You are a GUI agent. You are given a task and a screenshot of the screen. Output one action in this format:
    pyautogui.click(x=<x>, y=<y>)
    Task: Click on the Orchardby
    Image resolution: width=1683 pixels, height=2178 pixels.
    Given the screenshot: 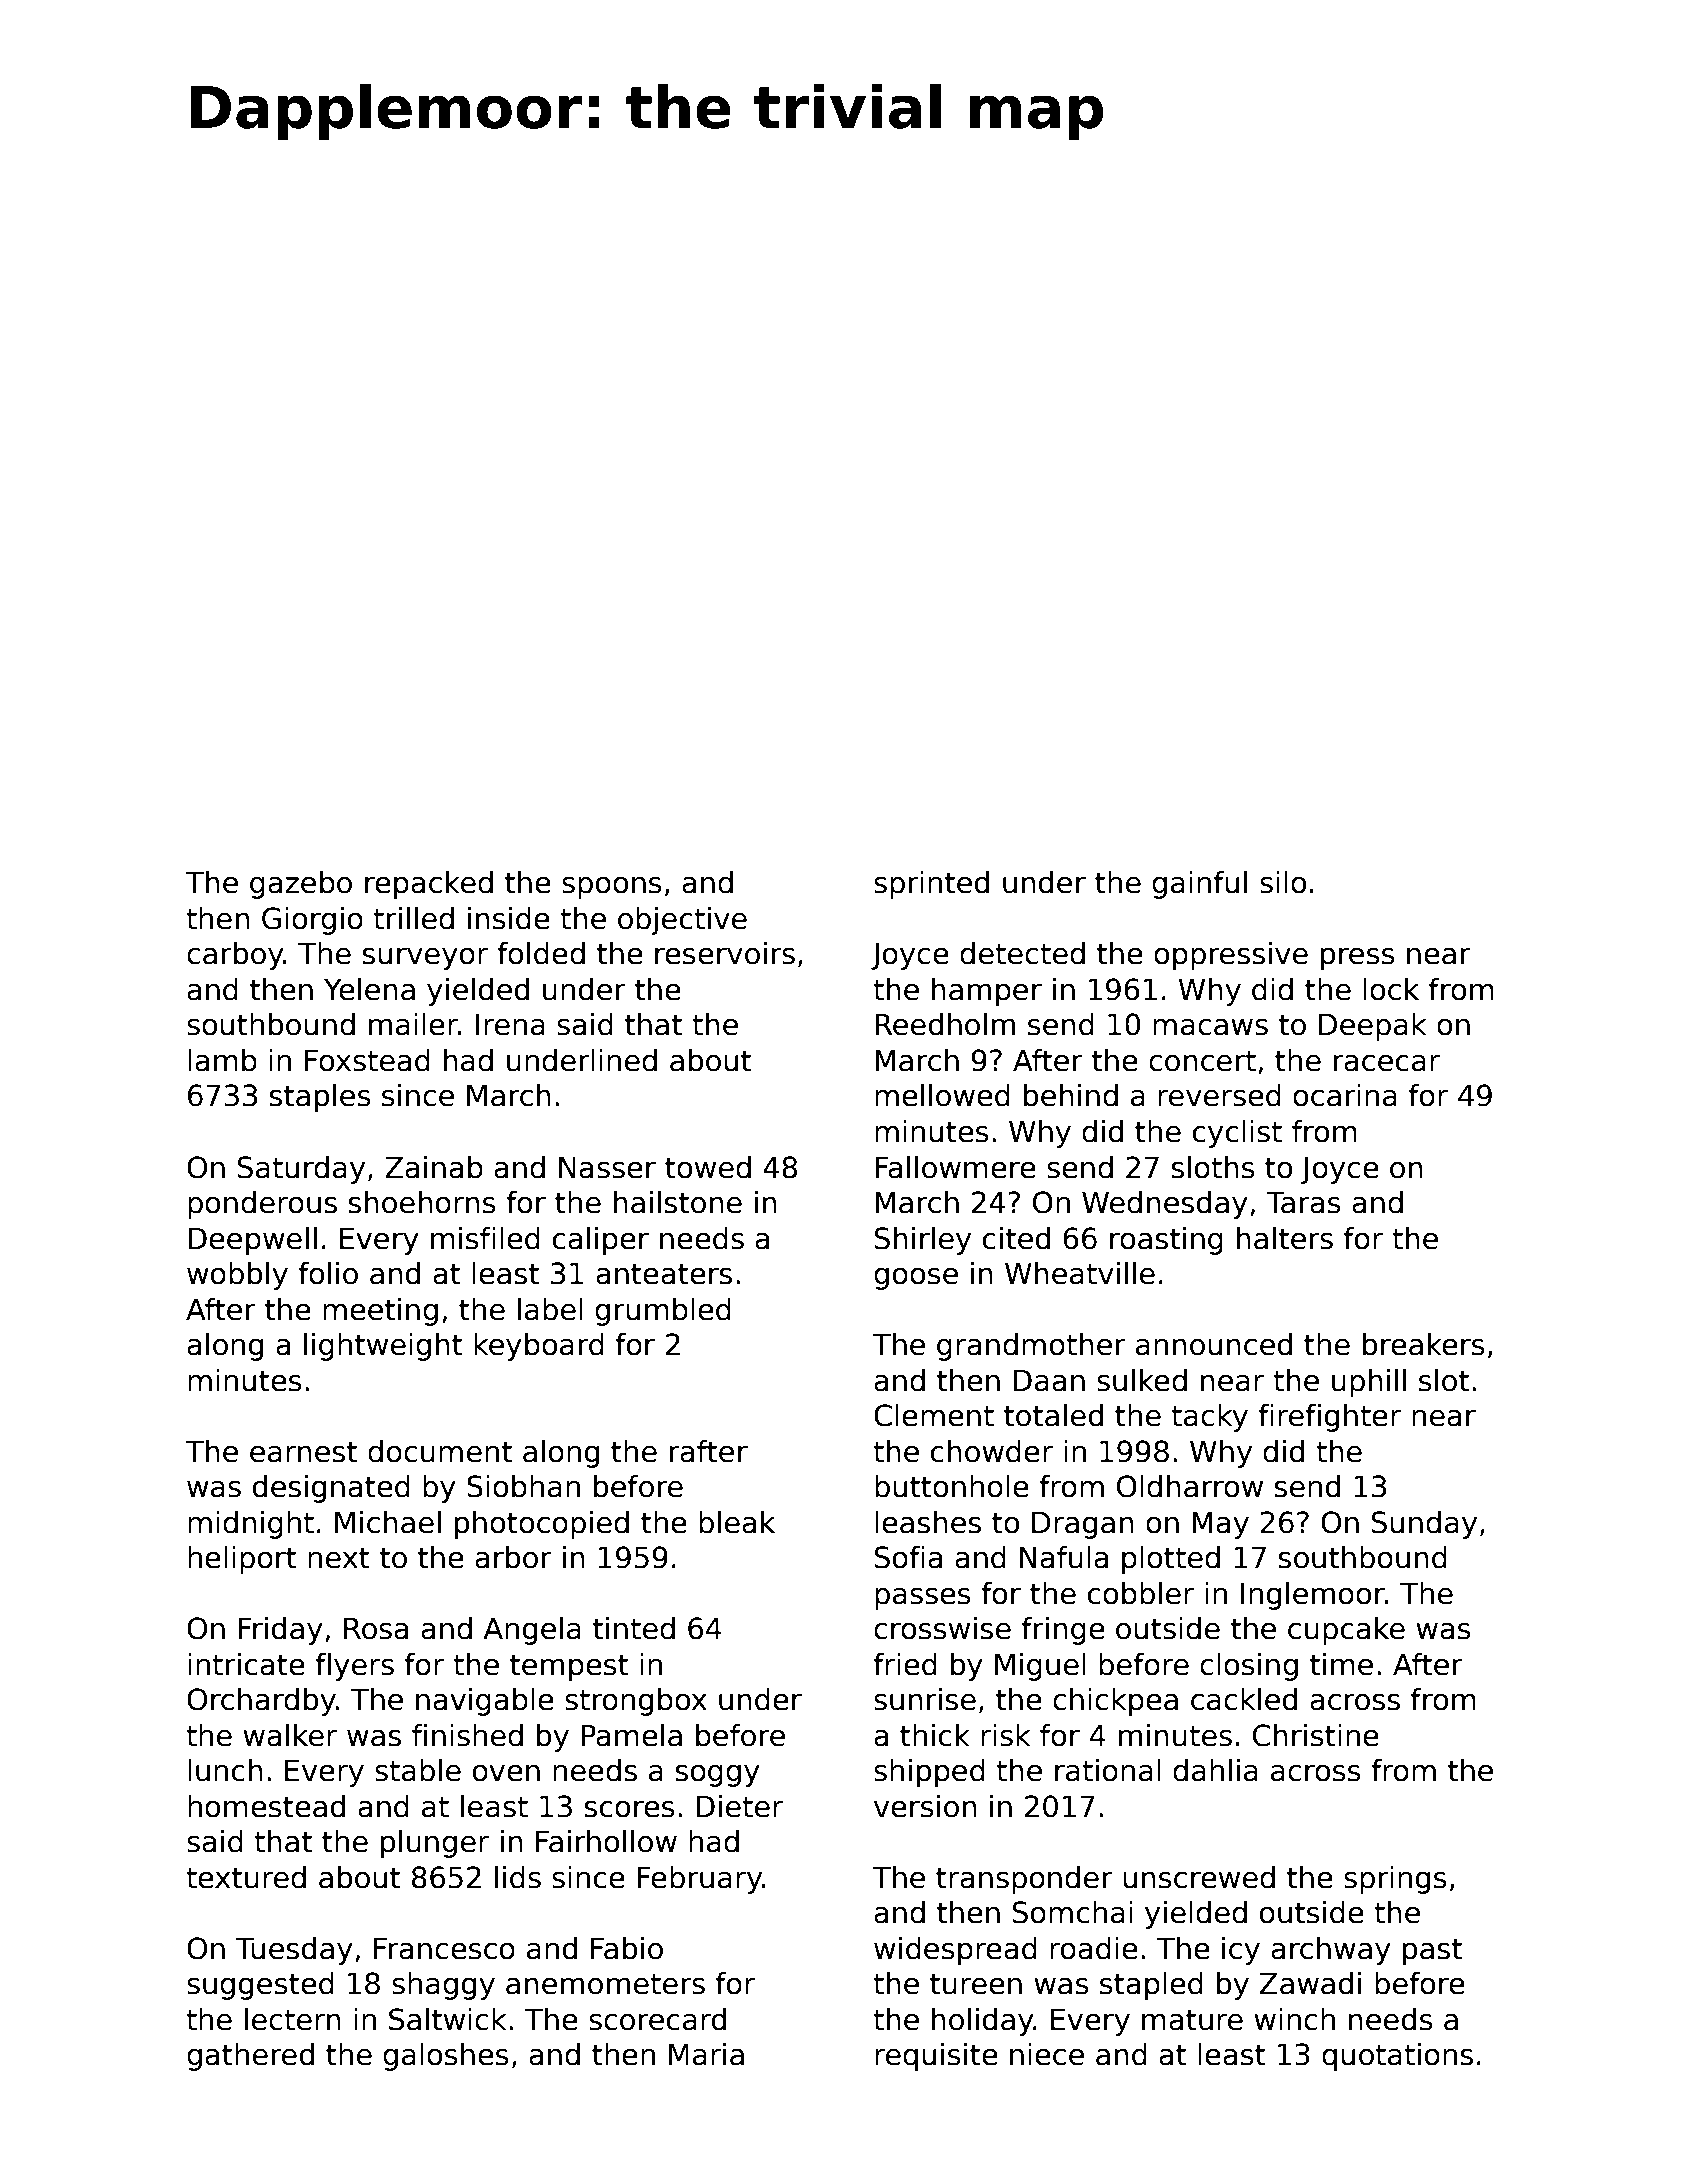 What is the action you would take?
    pyautogui.click(x=261, y=1702)
